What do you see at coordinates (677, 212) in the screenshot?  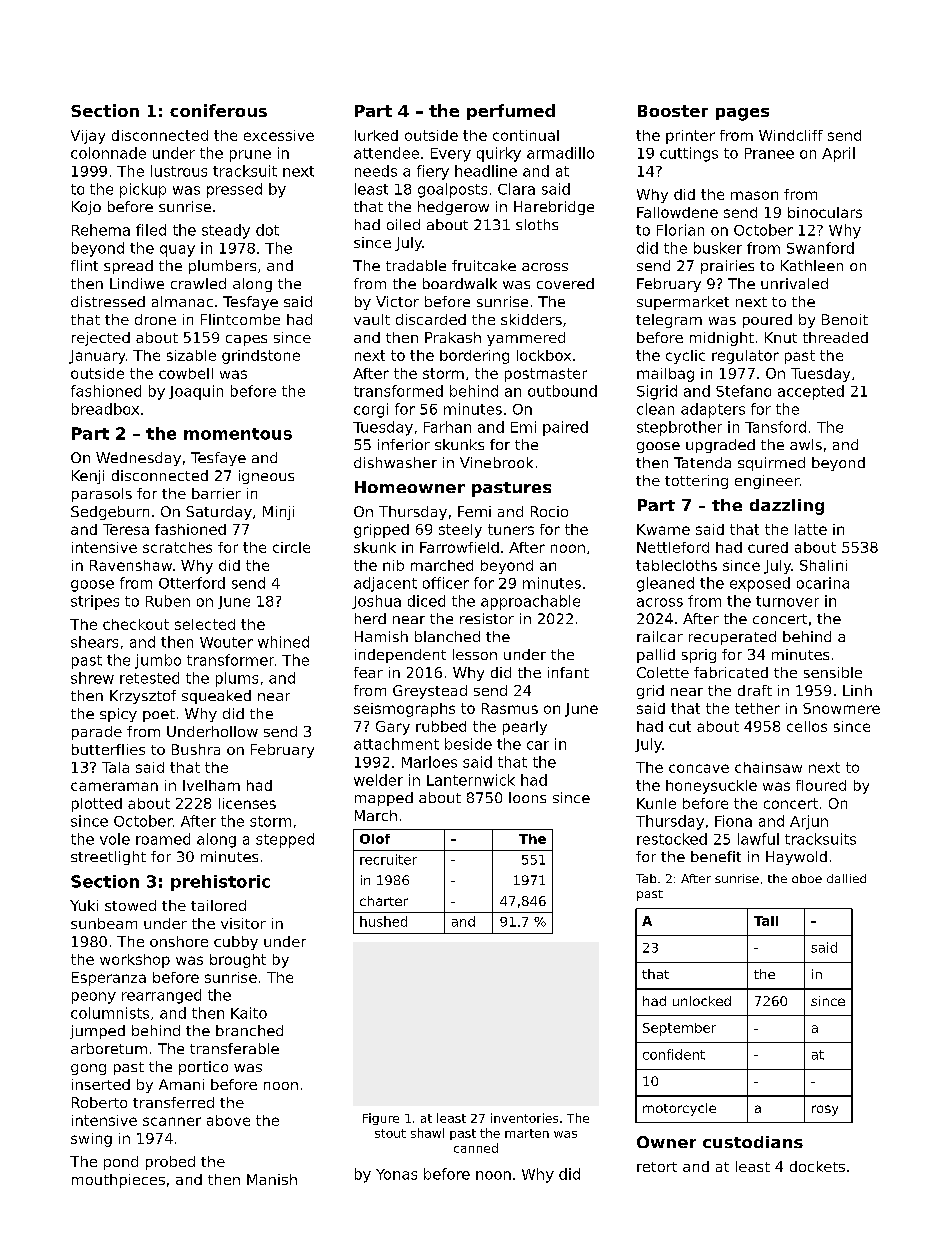 I see `Fallowdene` at bounding box center [677, 212].
